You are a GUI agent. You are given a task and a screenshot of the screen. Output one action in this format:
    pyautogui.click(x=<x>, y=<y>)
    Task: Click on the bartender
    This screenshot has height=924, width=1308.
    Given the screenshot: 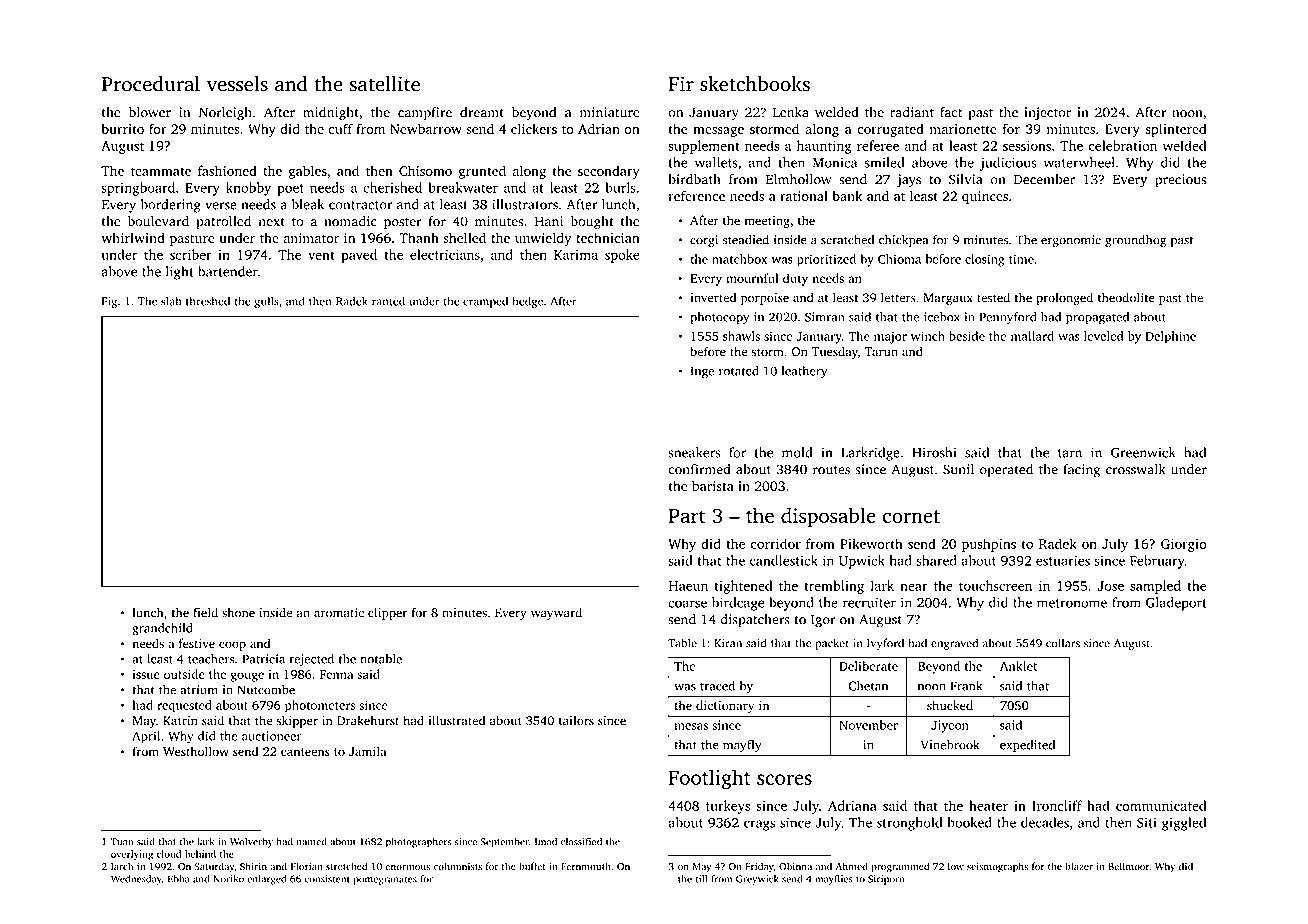 What is the action you would take?
    pyautogui.click(x=228, y=271)
